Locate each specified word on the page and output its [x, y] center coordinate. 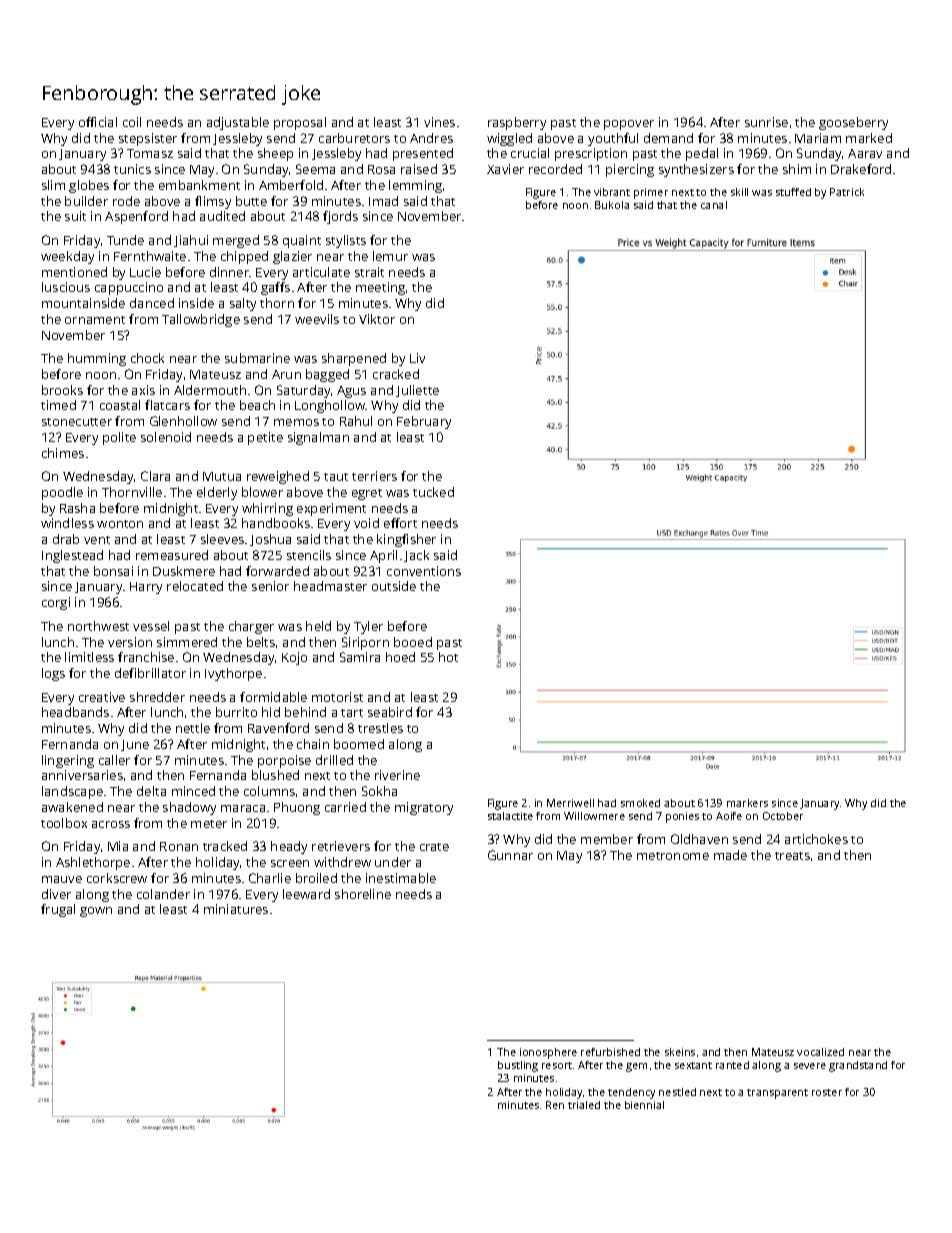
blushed [275, 775]
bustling [518, 1066]
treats [792, 856]
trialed [584, 1105]
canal [714, 205]
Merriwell [570, 803]
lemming [415, 186]
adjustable [238, 123]
